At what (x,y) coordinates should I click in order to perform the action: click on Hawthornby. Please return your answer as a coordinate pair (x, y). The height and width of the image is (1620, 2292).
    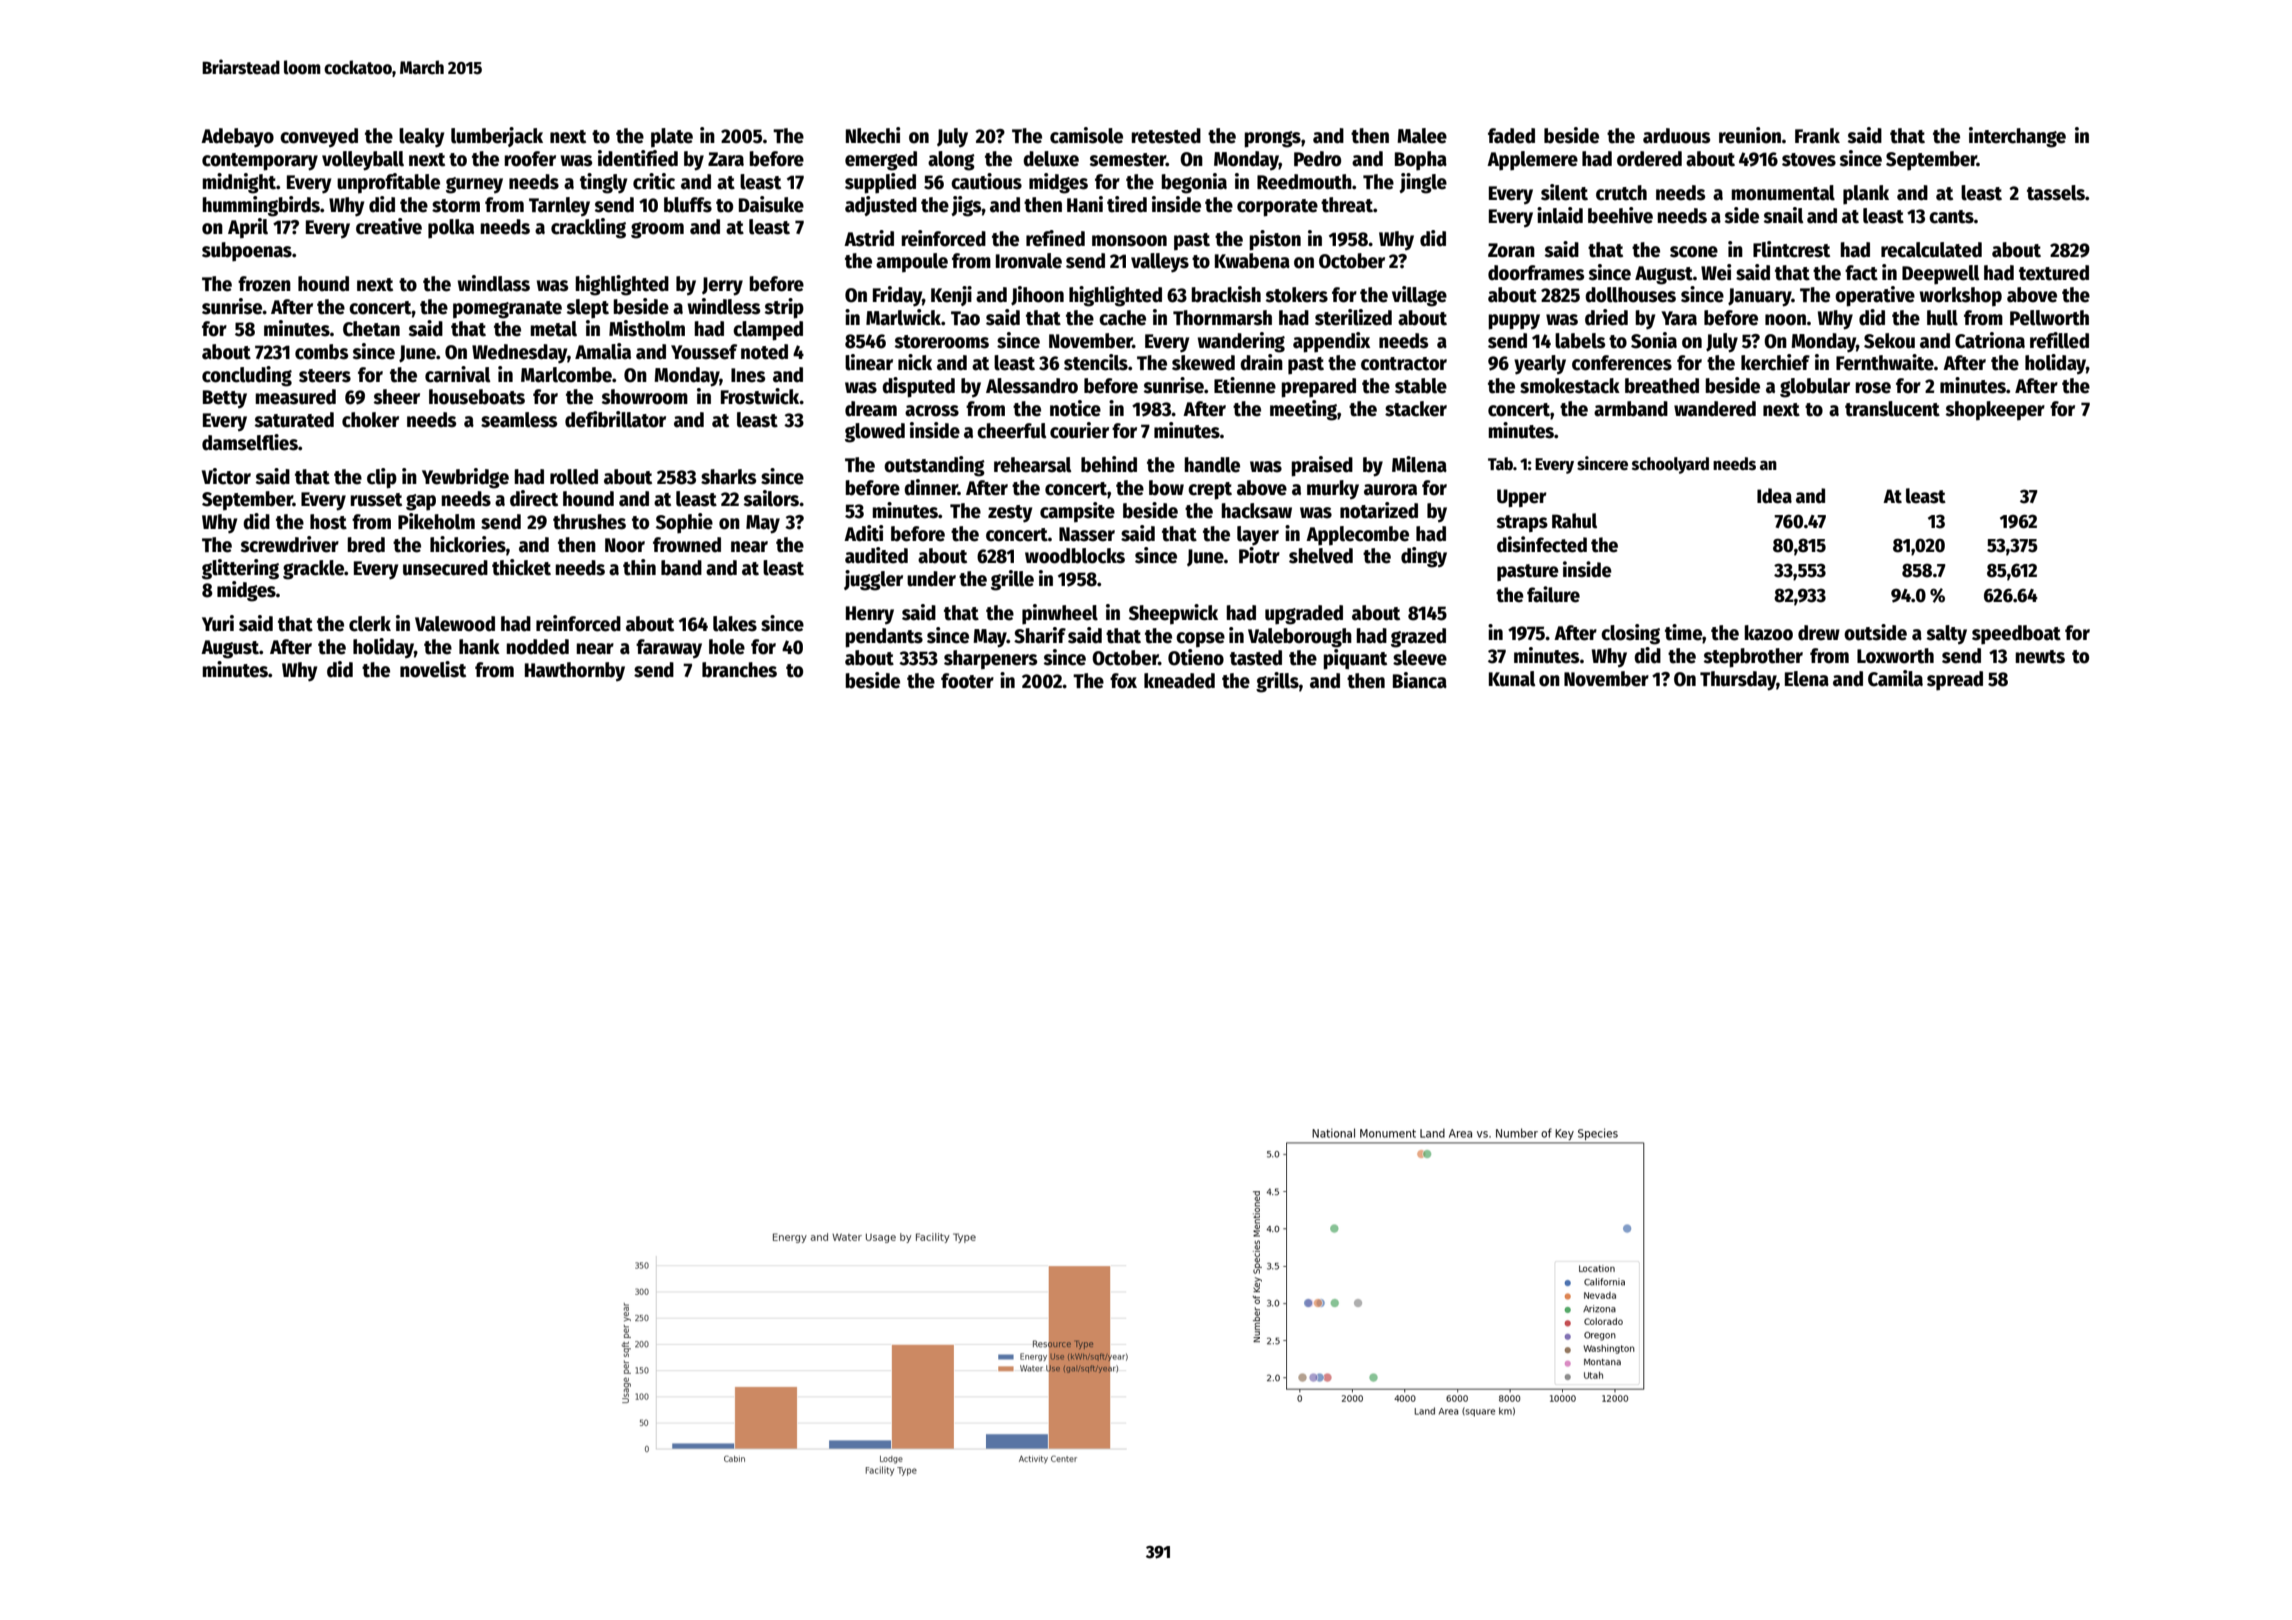
    Looking at the image, I should click on (575, 671).
